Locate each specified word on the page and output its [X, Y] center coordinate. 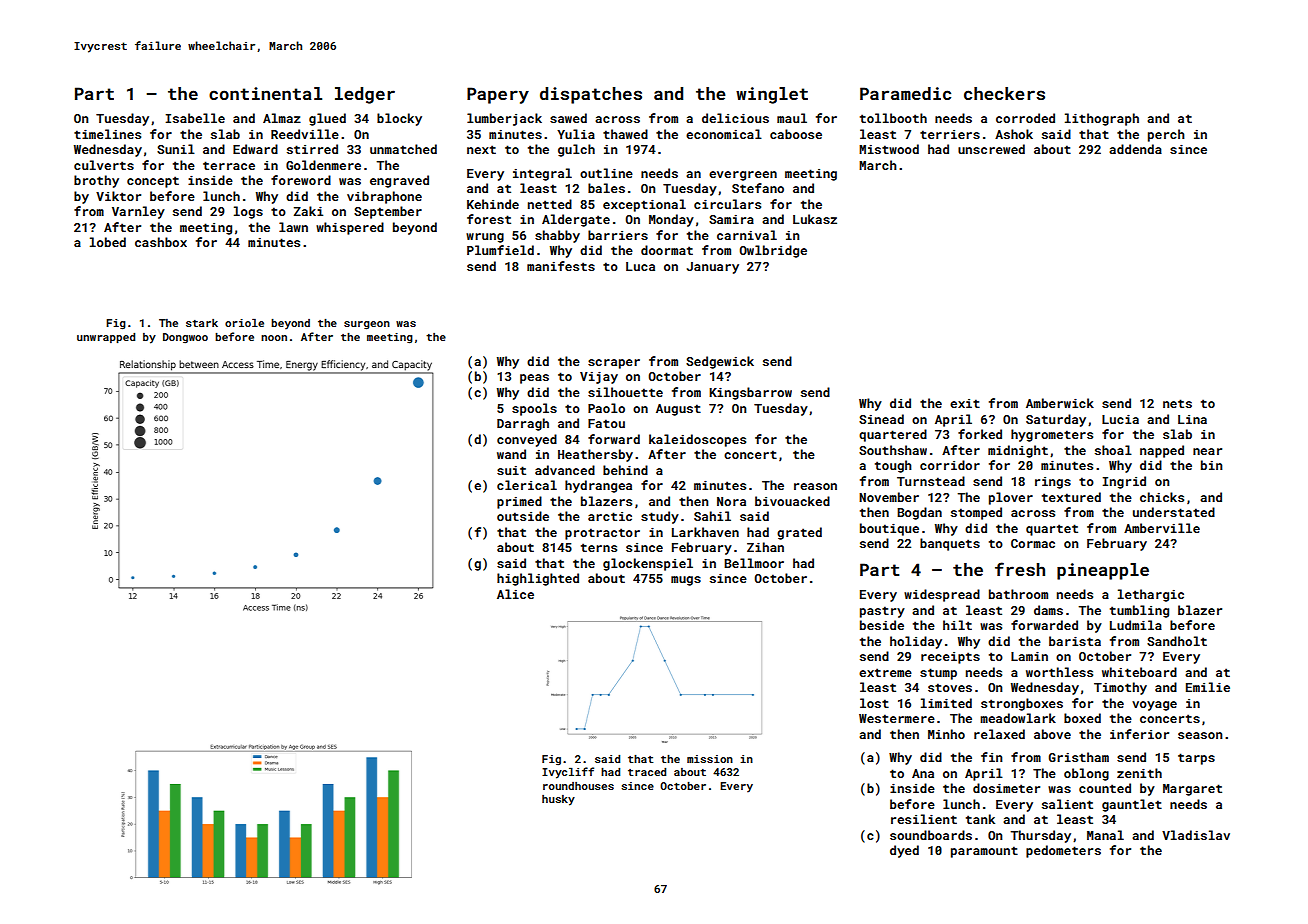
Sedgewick [720, 362]
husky [558, 800]
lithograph [1102, 119]
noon [274, 338]
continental [265, 93]
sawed [568, 118]
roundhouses [578, 786]
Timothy [1120, 688]
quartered [893, 435]
